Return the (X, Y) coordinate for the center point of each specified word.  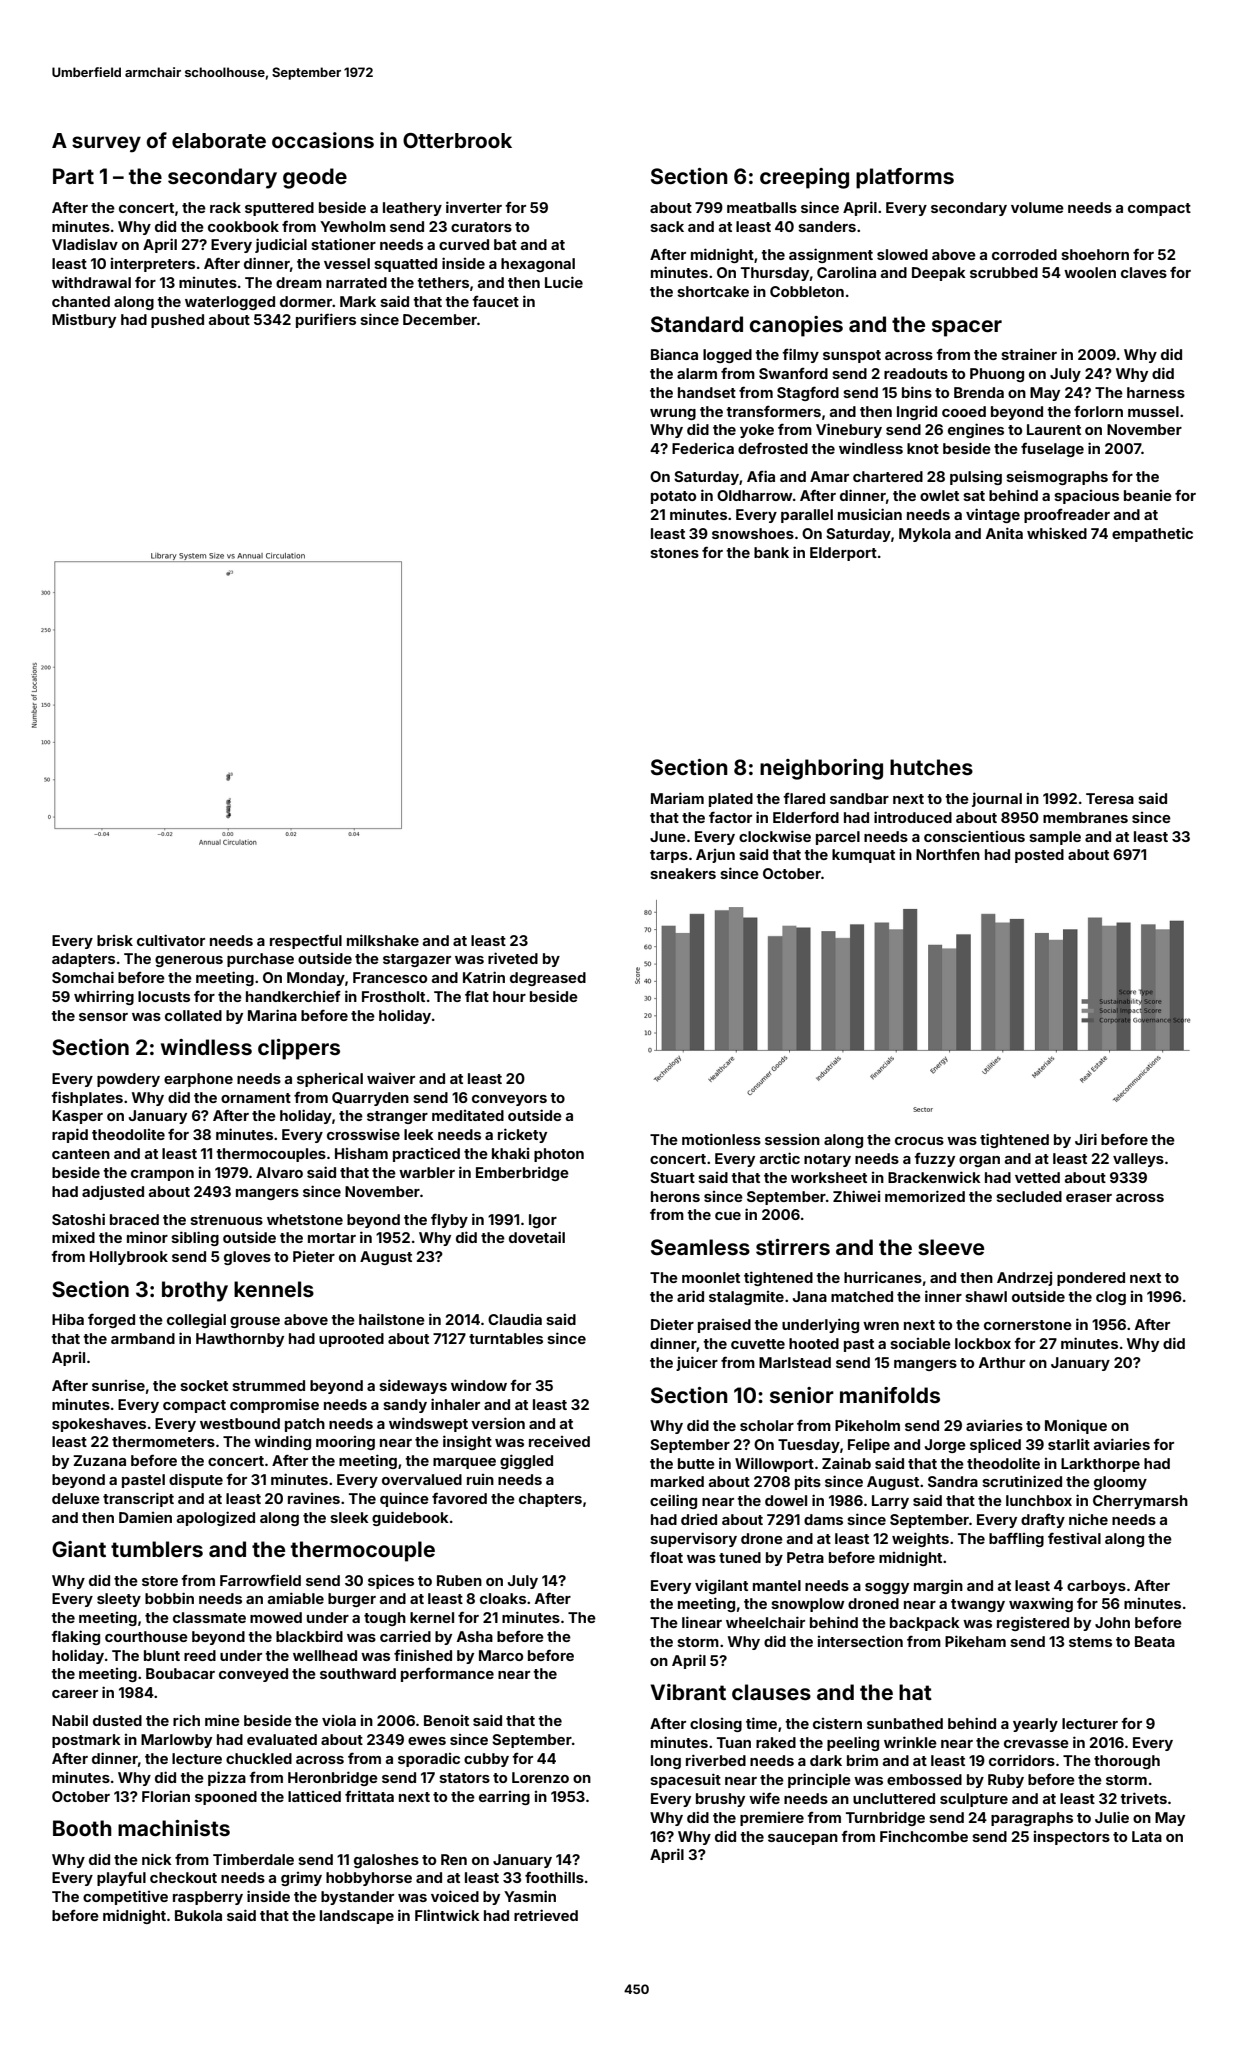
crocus (919, 1141)
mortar (332, 1238)
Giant (79, 1549)
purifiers (326, 320)
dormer (306, 301)
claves (1144, 272)
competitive (125, 1897)
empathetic (1152, 534)
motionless (721, 1139)
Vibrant (688, 1692)
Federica (703, 448)
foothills (554, 1877)
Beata (1155, 1641)
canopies (796, 326)
